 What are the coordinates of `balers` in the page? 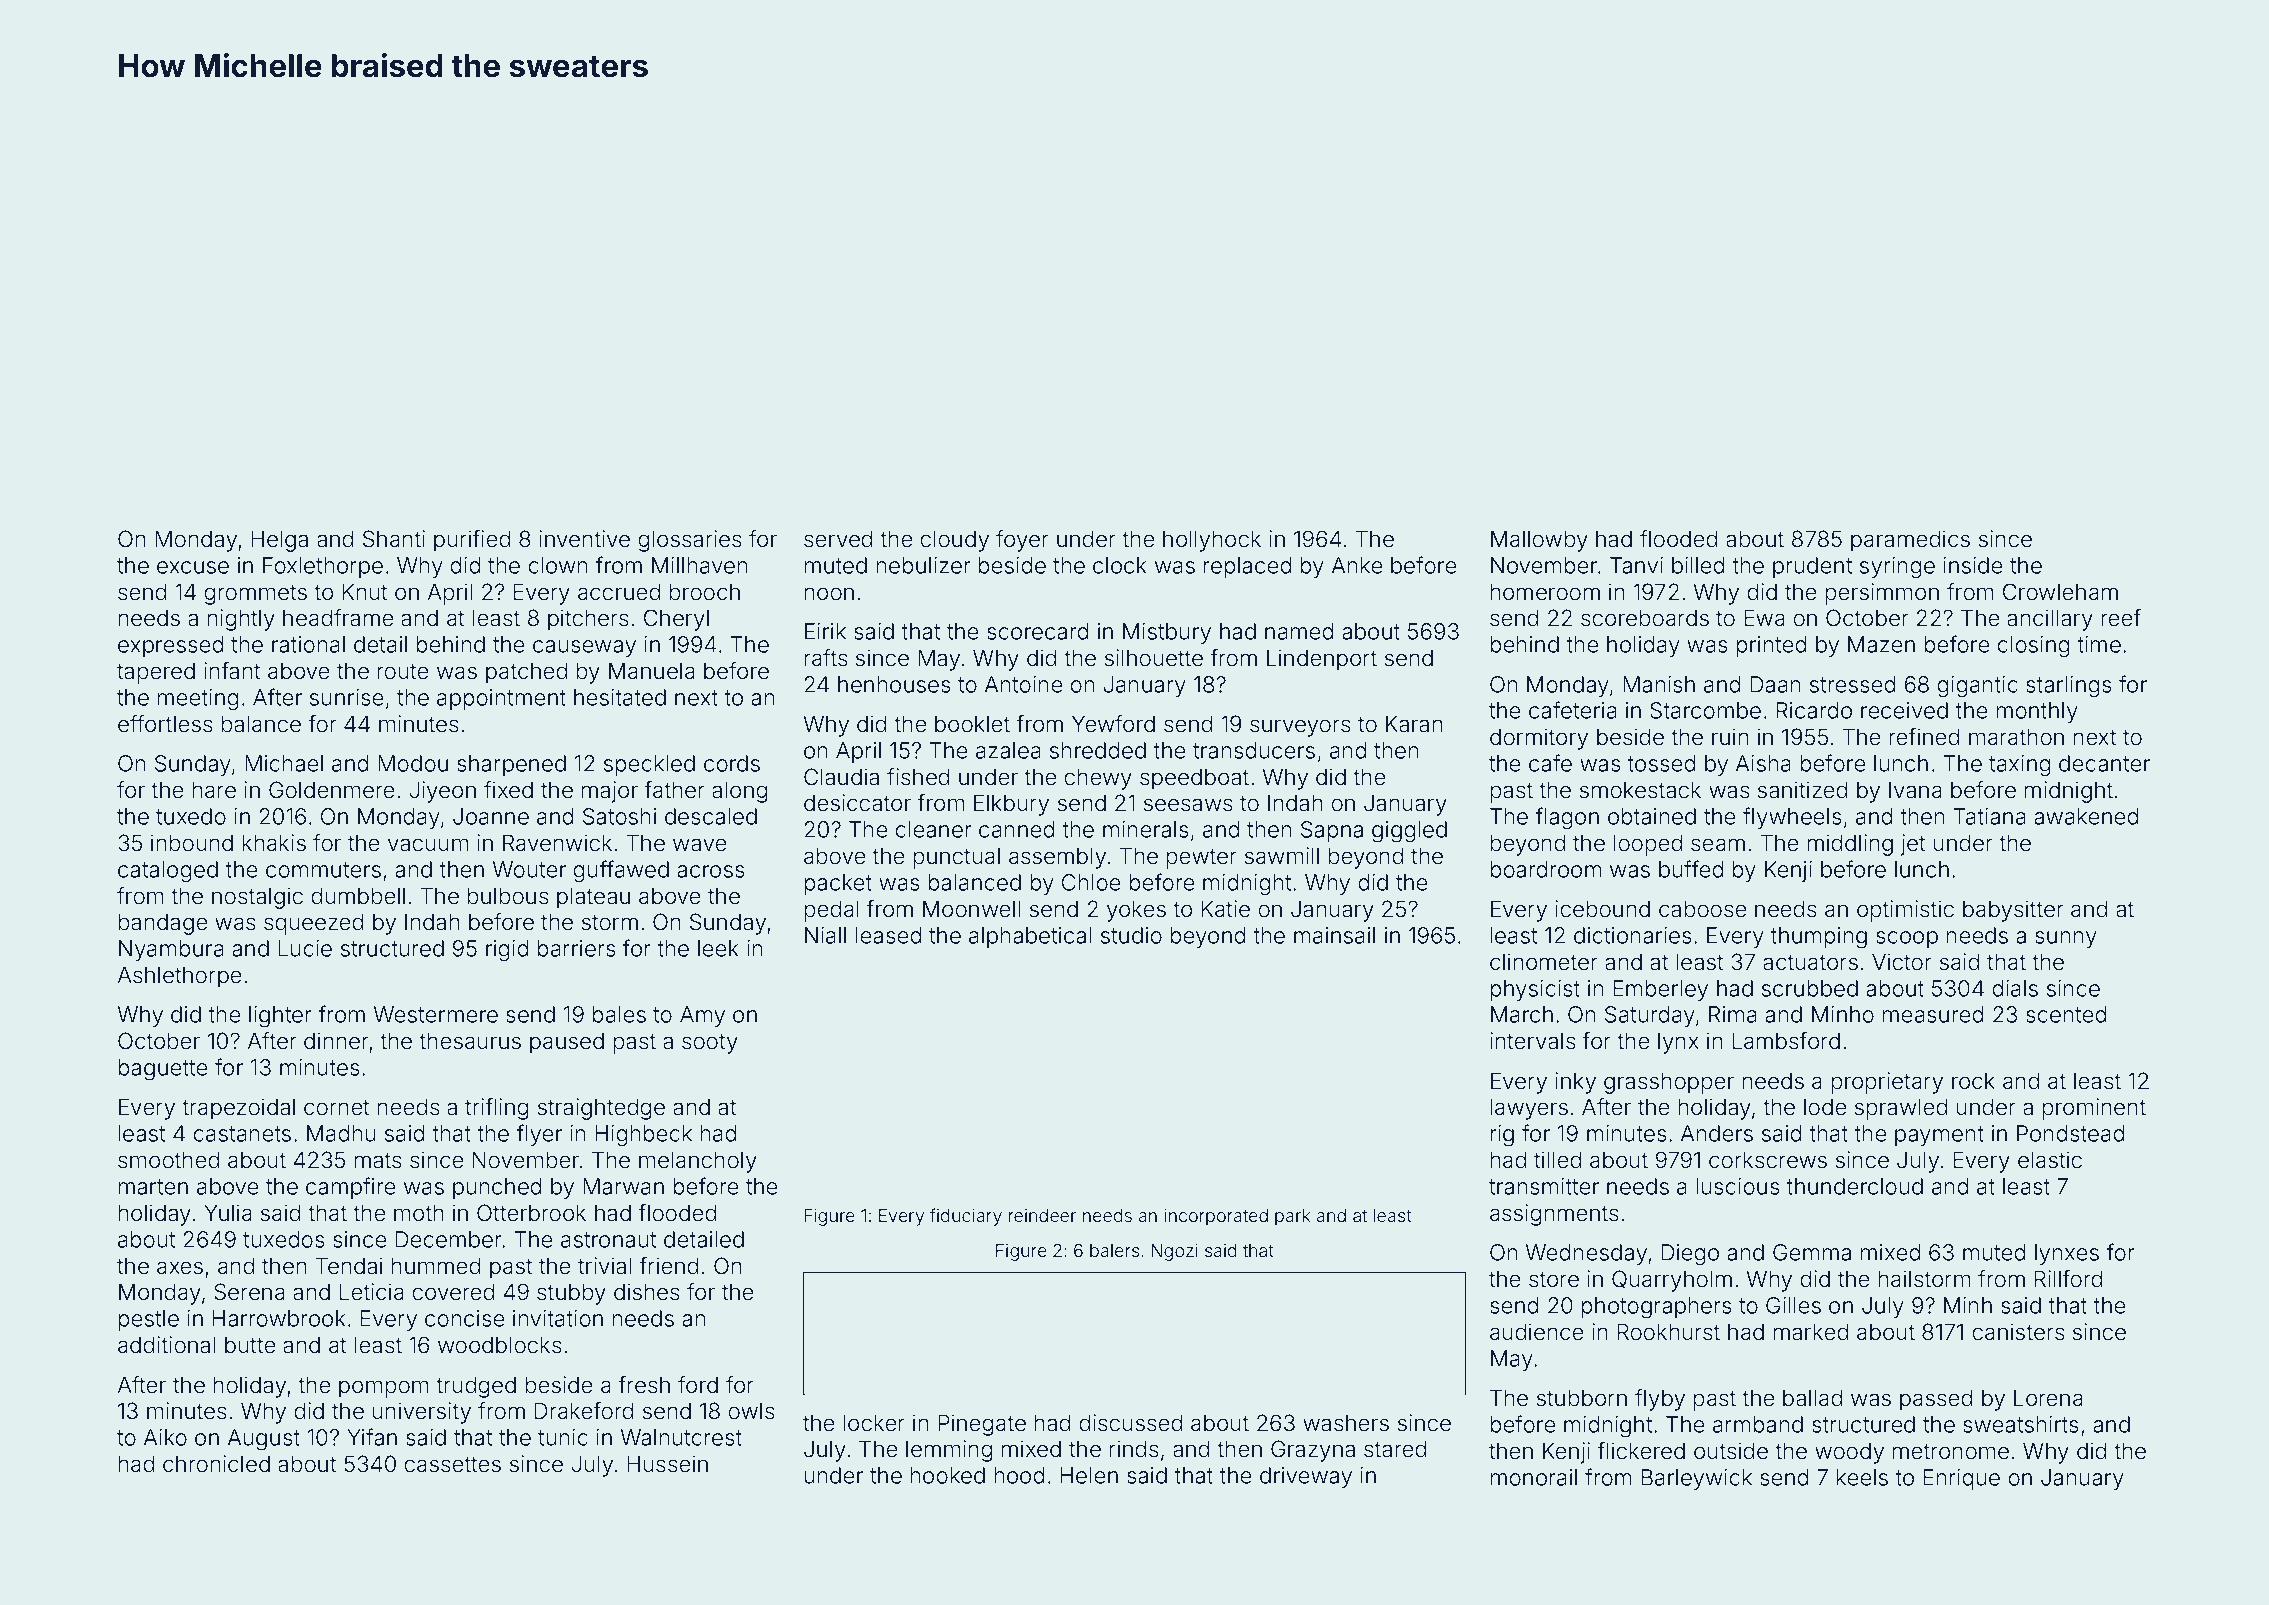 It's located at (1114, 1250).
